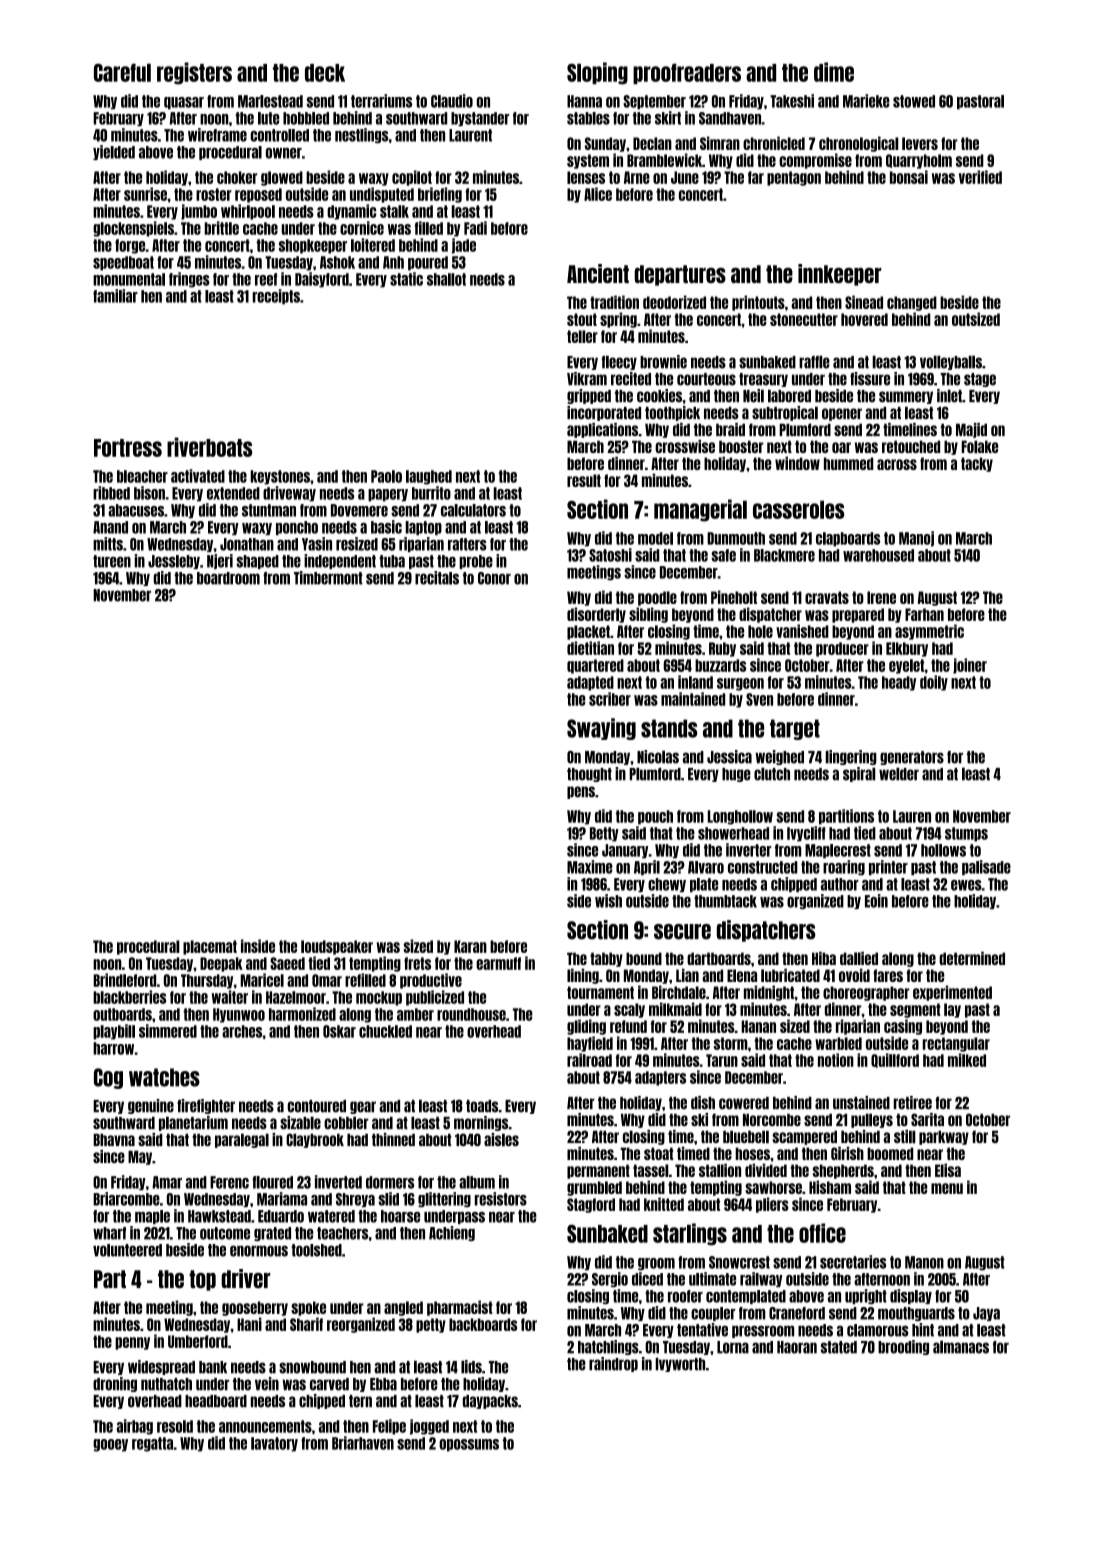 This screenshot has height=1561, width=1104. I want to click on lavatory, so click(274, 1444).
